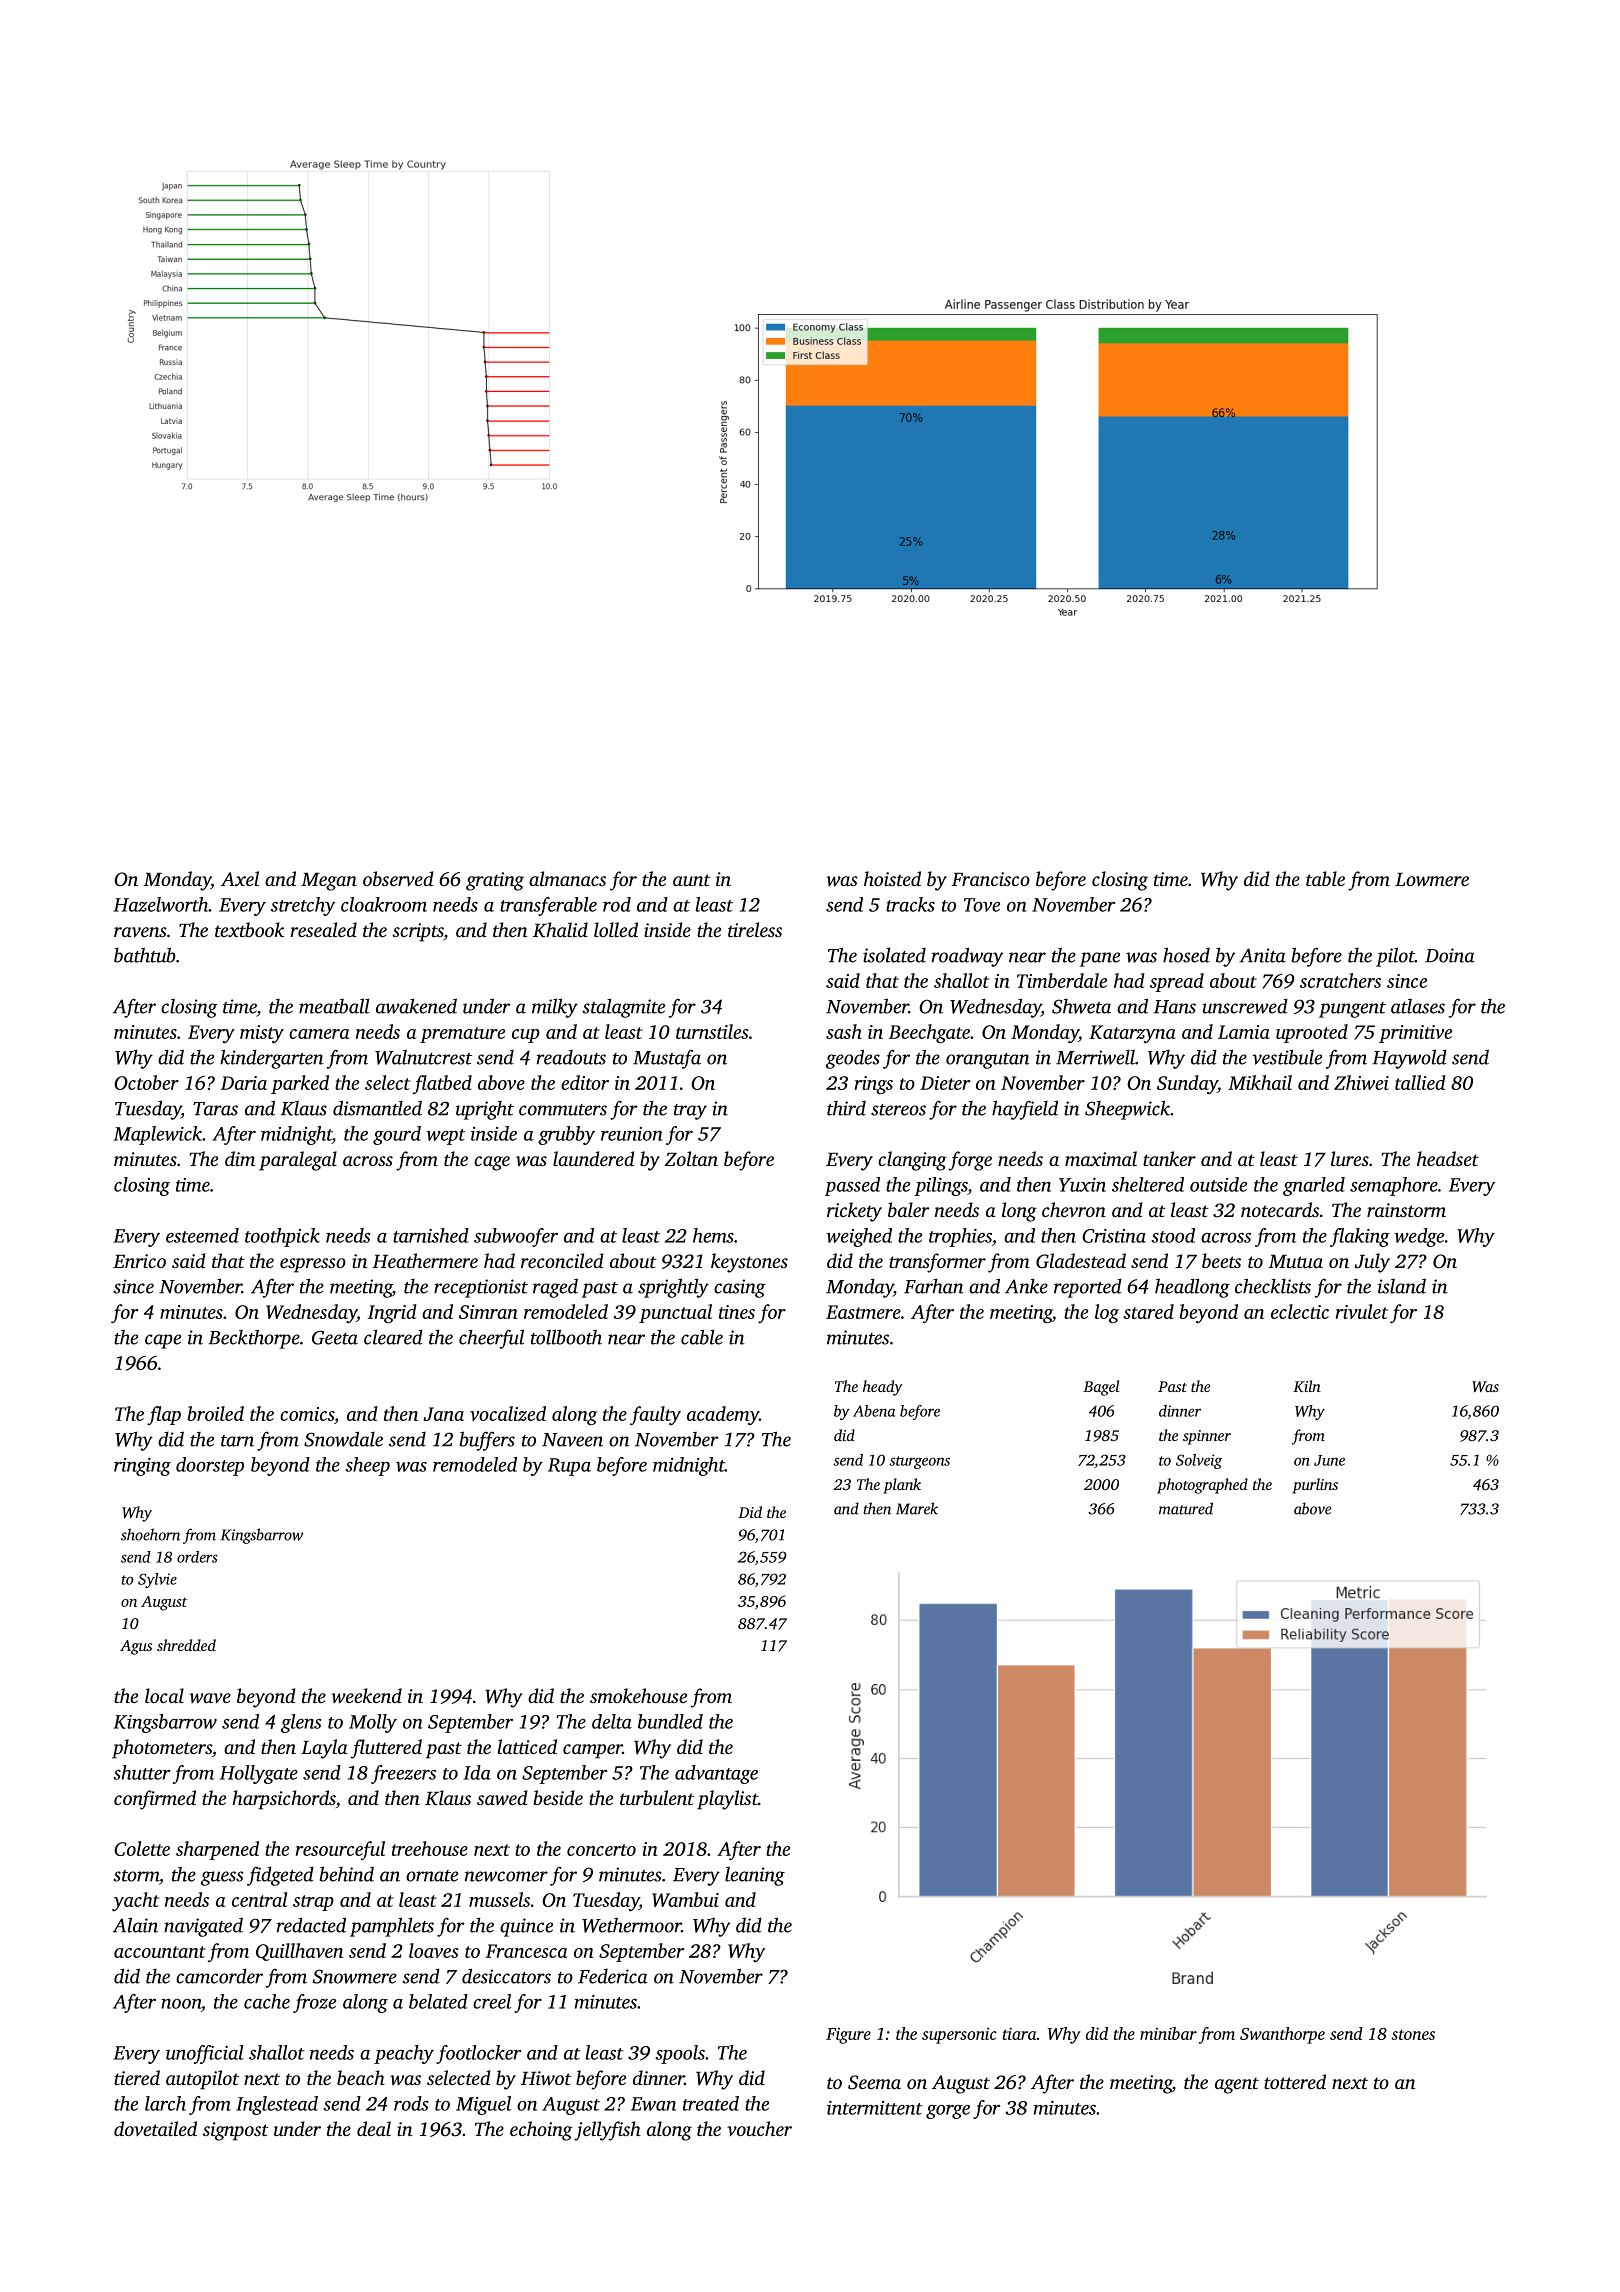 This document has height=2292, width=1620. What do you see at coordinates (210, 1466) in the document?
I see `doorstep` at bounding box center [210, 1466].
